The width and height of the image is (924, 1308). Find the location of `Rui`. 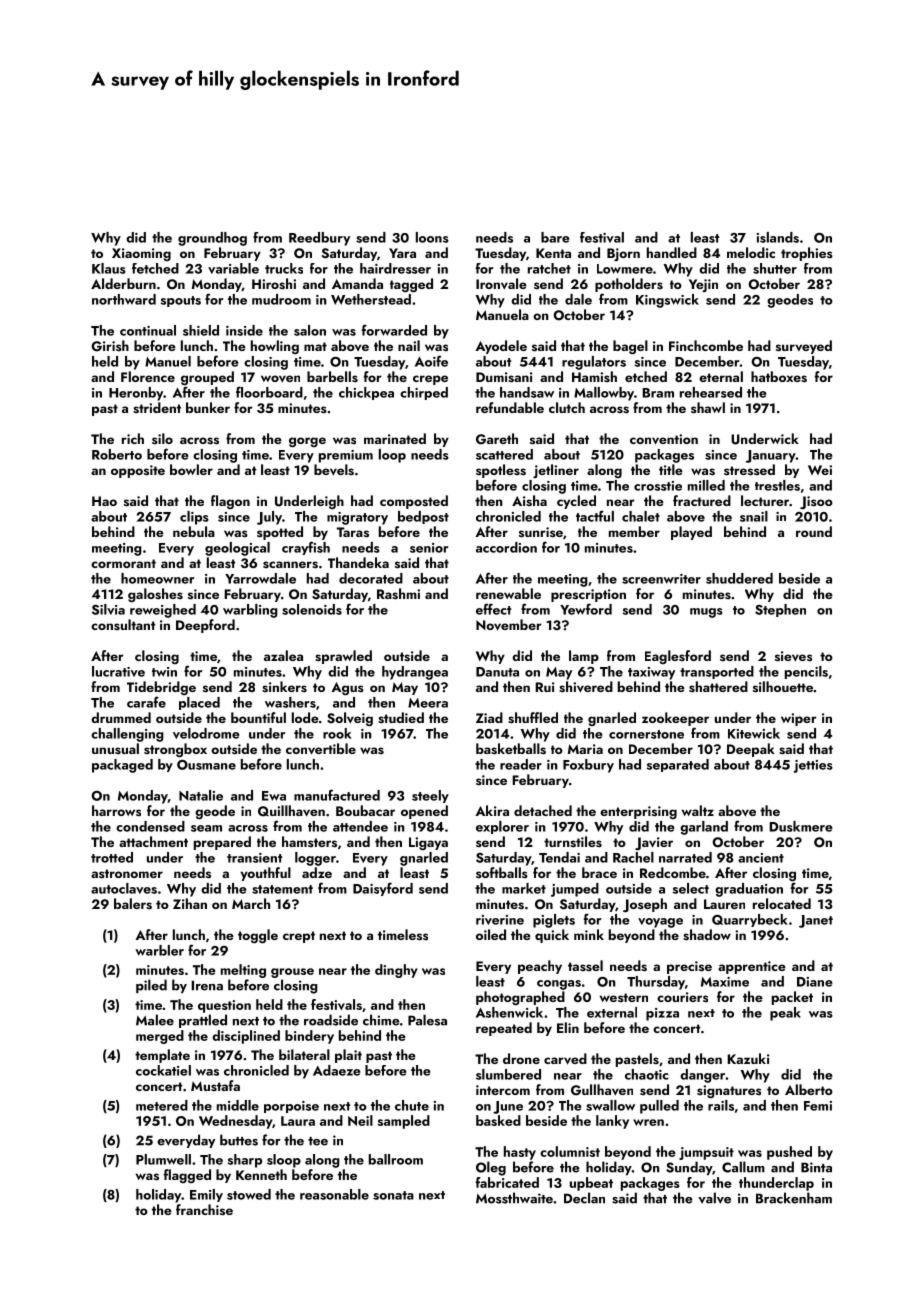

Rui is located at coordinates (545, 687).
